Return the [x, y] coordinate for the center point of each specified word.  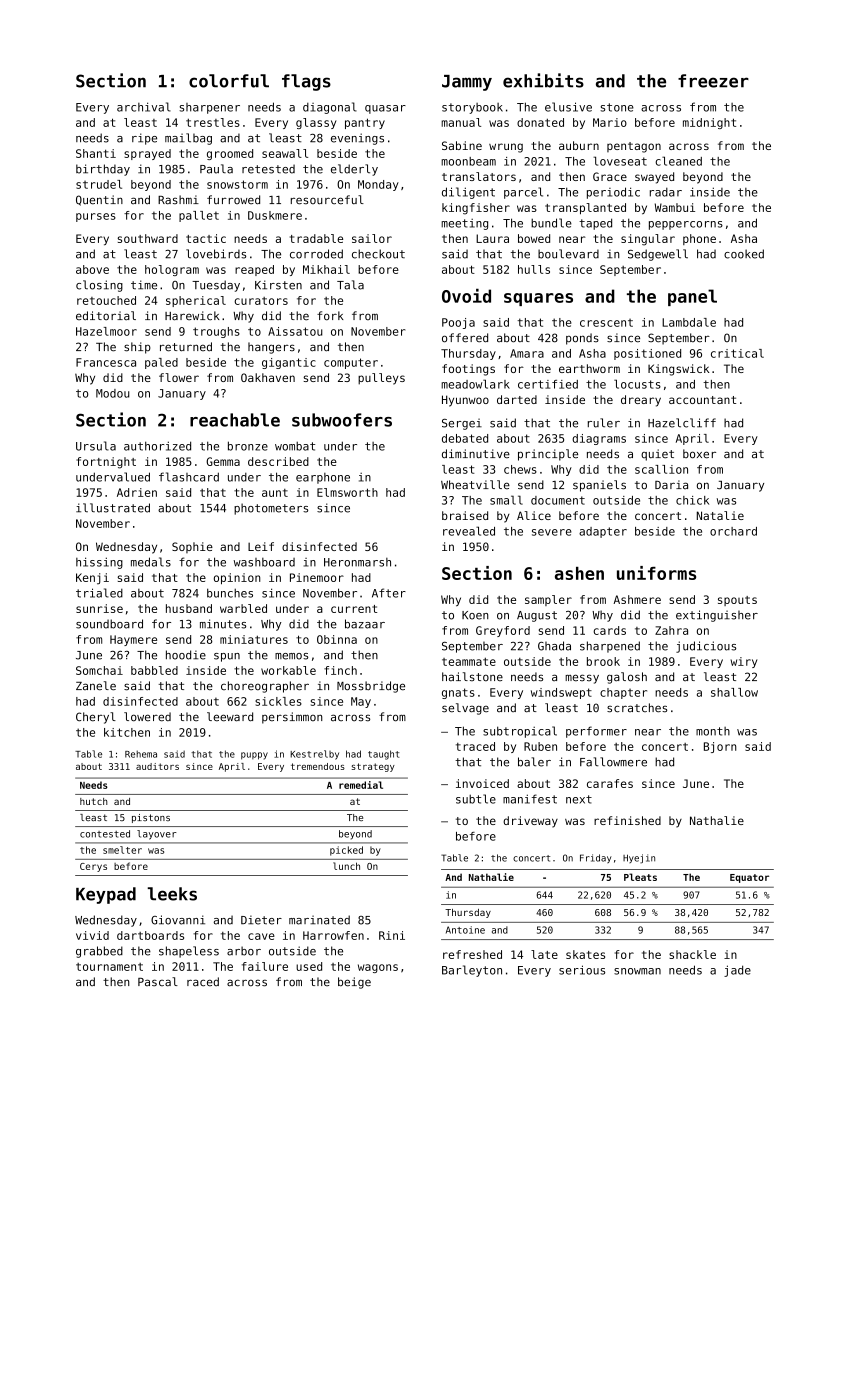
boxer [699, 454]
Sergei [462, 424]
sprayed [147, 154]
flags [306, 82]
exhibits [543, 80]
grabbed [99, 952]
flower [179, 377]
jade [737, 971]
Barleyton [472, 971]
